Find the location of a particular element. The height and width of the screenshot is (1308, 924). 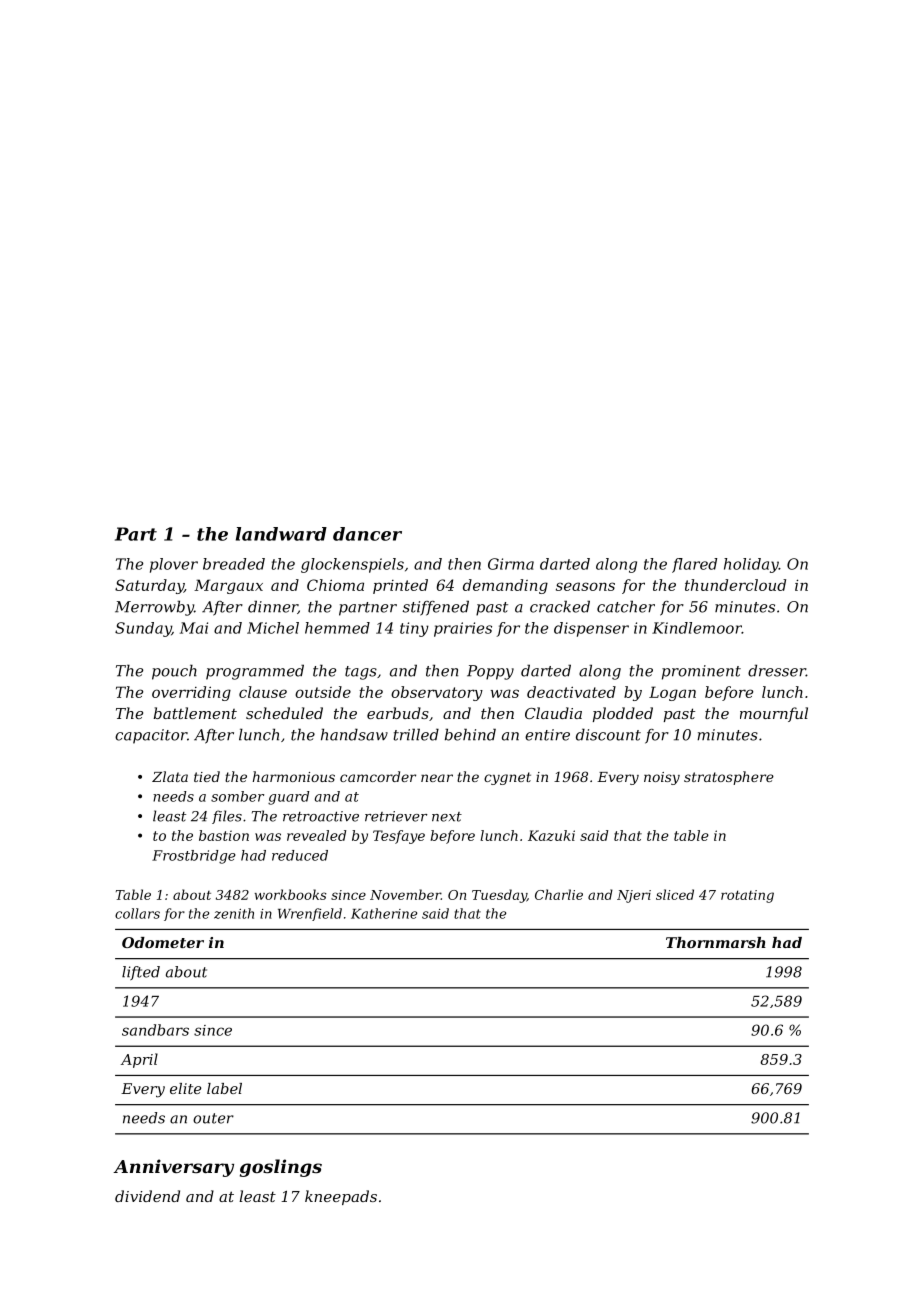

landward is located at coordinates (281, 534).
